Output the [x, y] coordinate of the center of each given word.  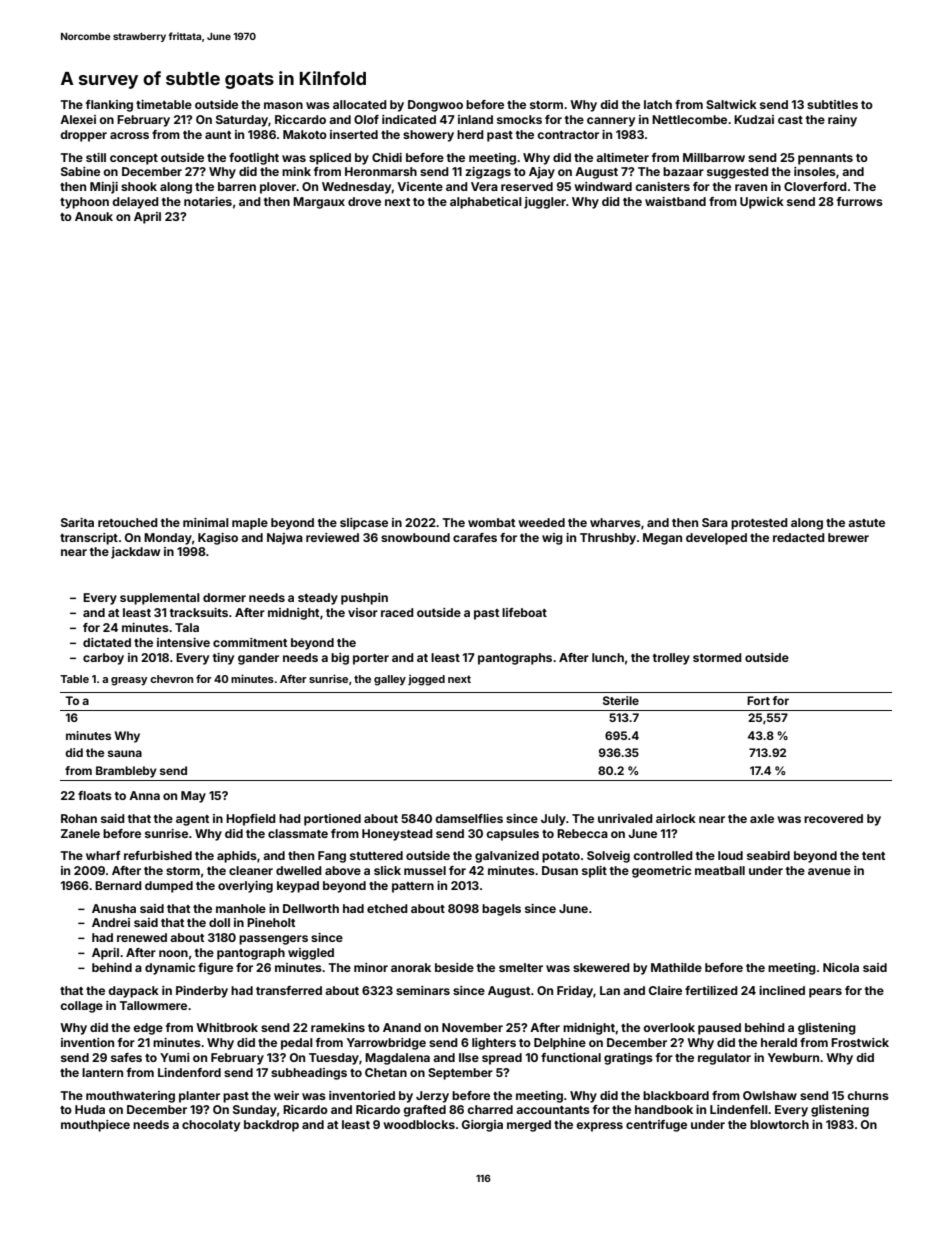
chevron [171, 679]
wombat [491, 522]
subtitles [832, 104]
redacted [799, 537]
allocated [360, 104]
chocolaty [211, 1126]
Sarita [77, 522]
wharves [615, 522]
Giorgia [482, 1126]
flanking [109, 106]
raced [397, 612]
